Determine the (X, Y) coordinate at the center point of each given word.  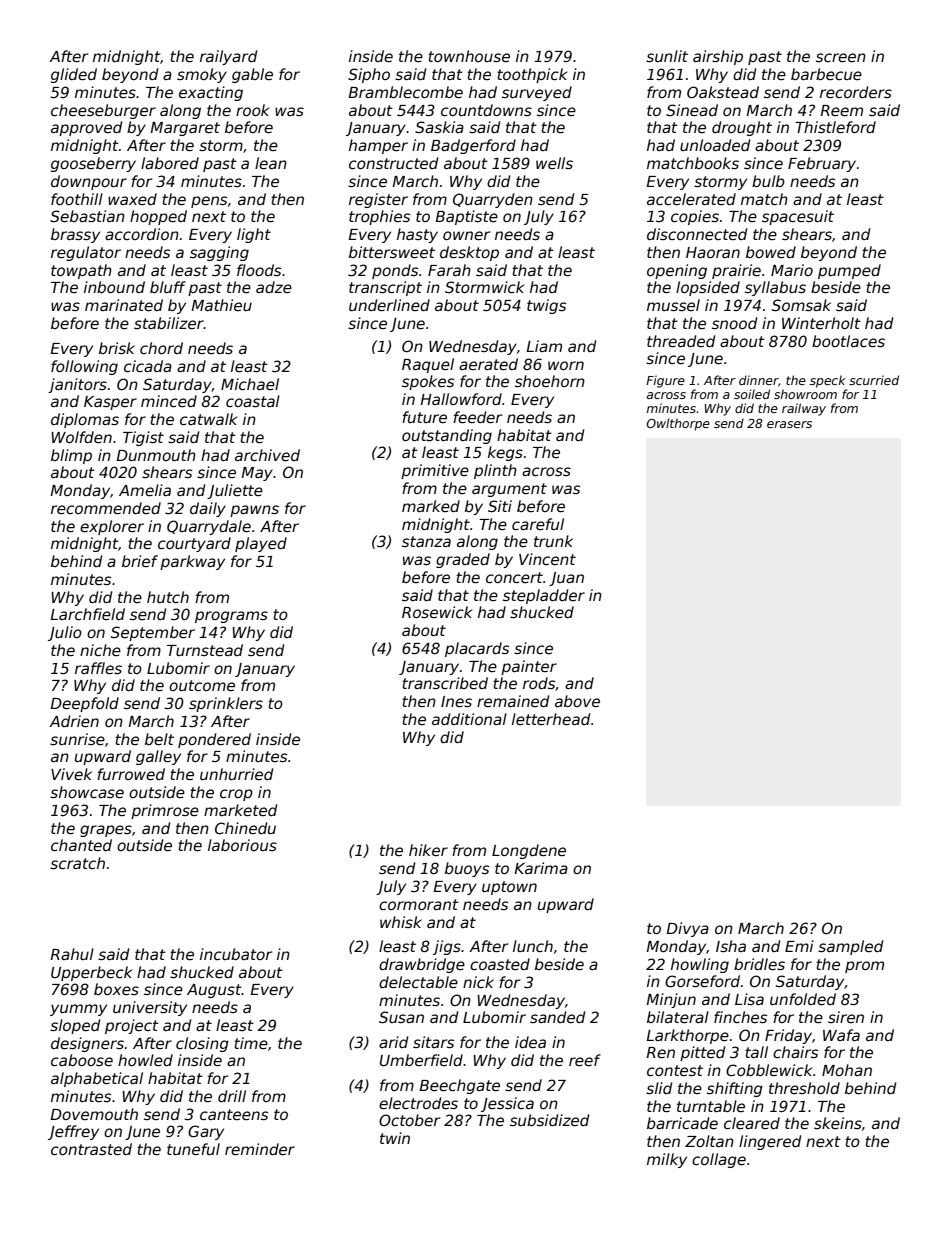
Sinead (692, 110)
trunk (553, 541)
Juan (566, 579)
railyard (228, 57)
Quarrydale (209, 527)
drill (232, 1096)
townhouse (469, 56)
